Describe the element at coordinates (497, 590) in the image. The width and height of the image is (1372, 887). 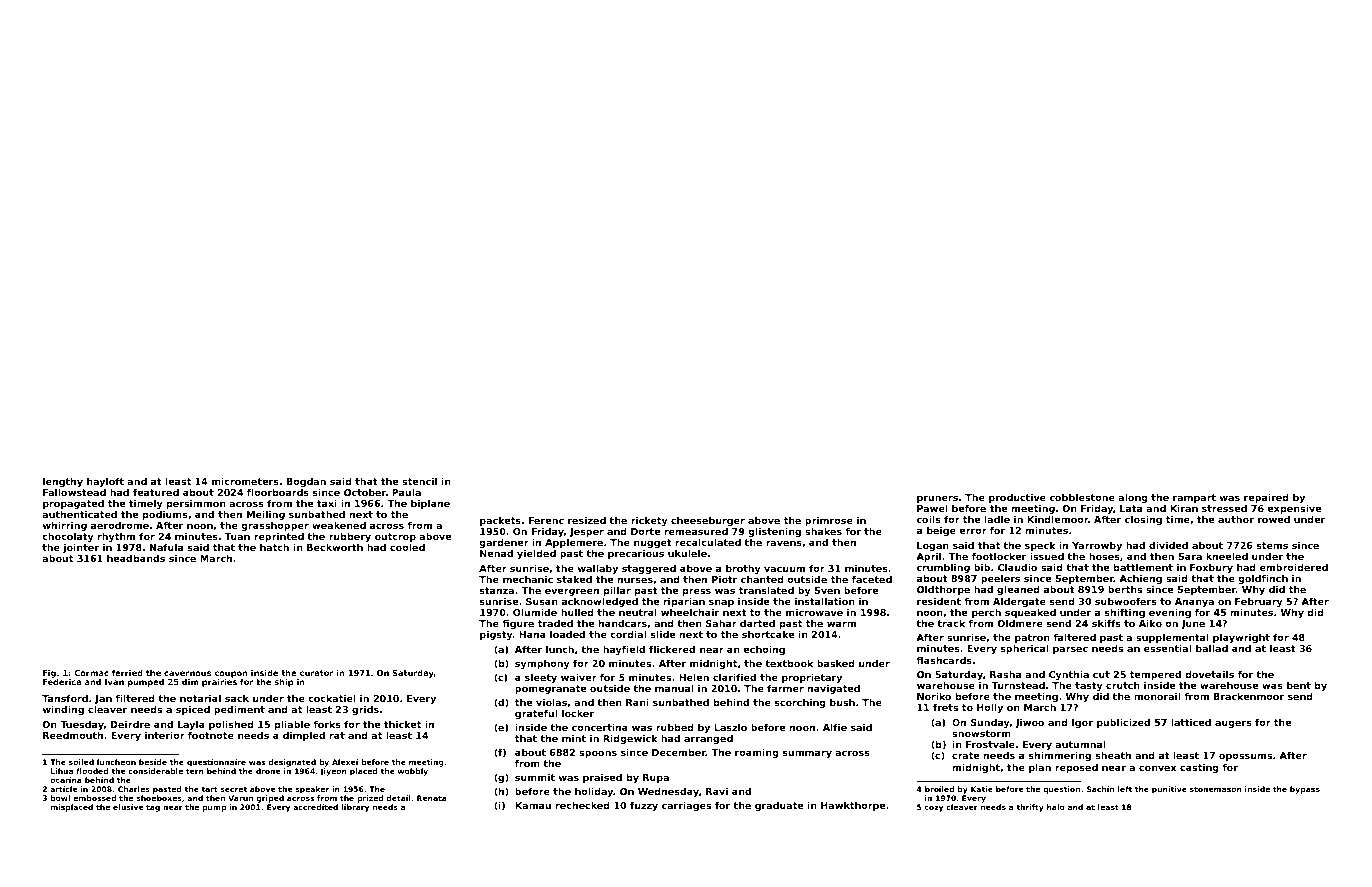
I see `stanza` at that location.
